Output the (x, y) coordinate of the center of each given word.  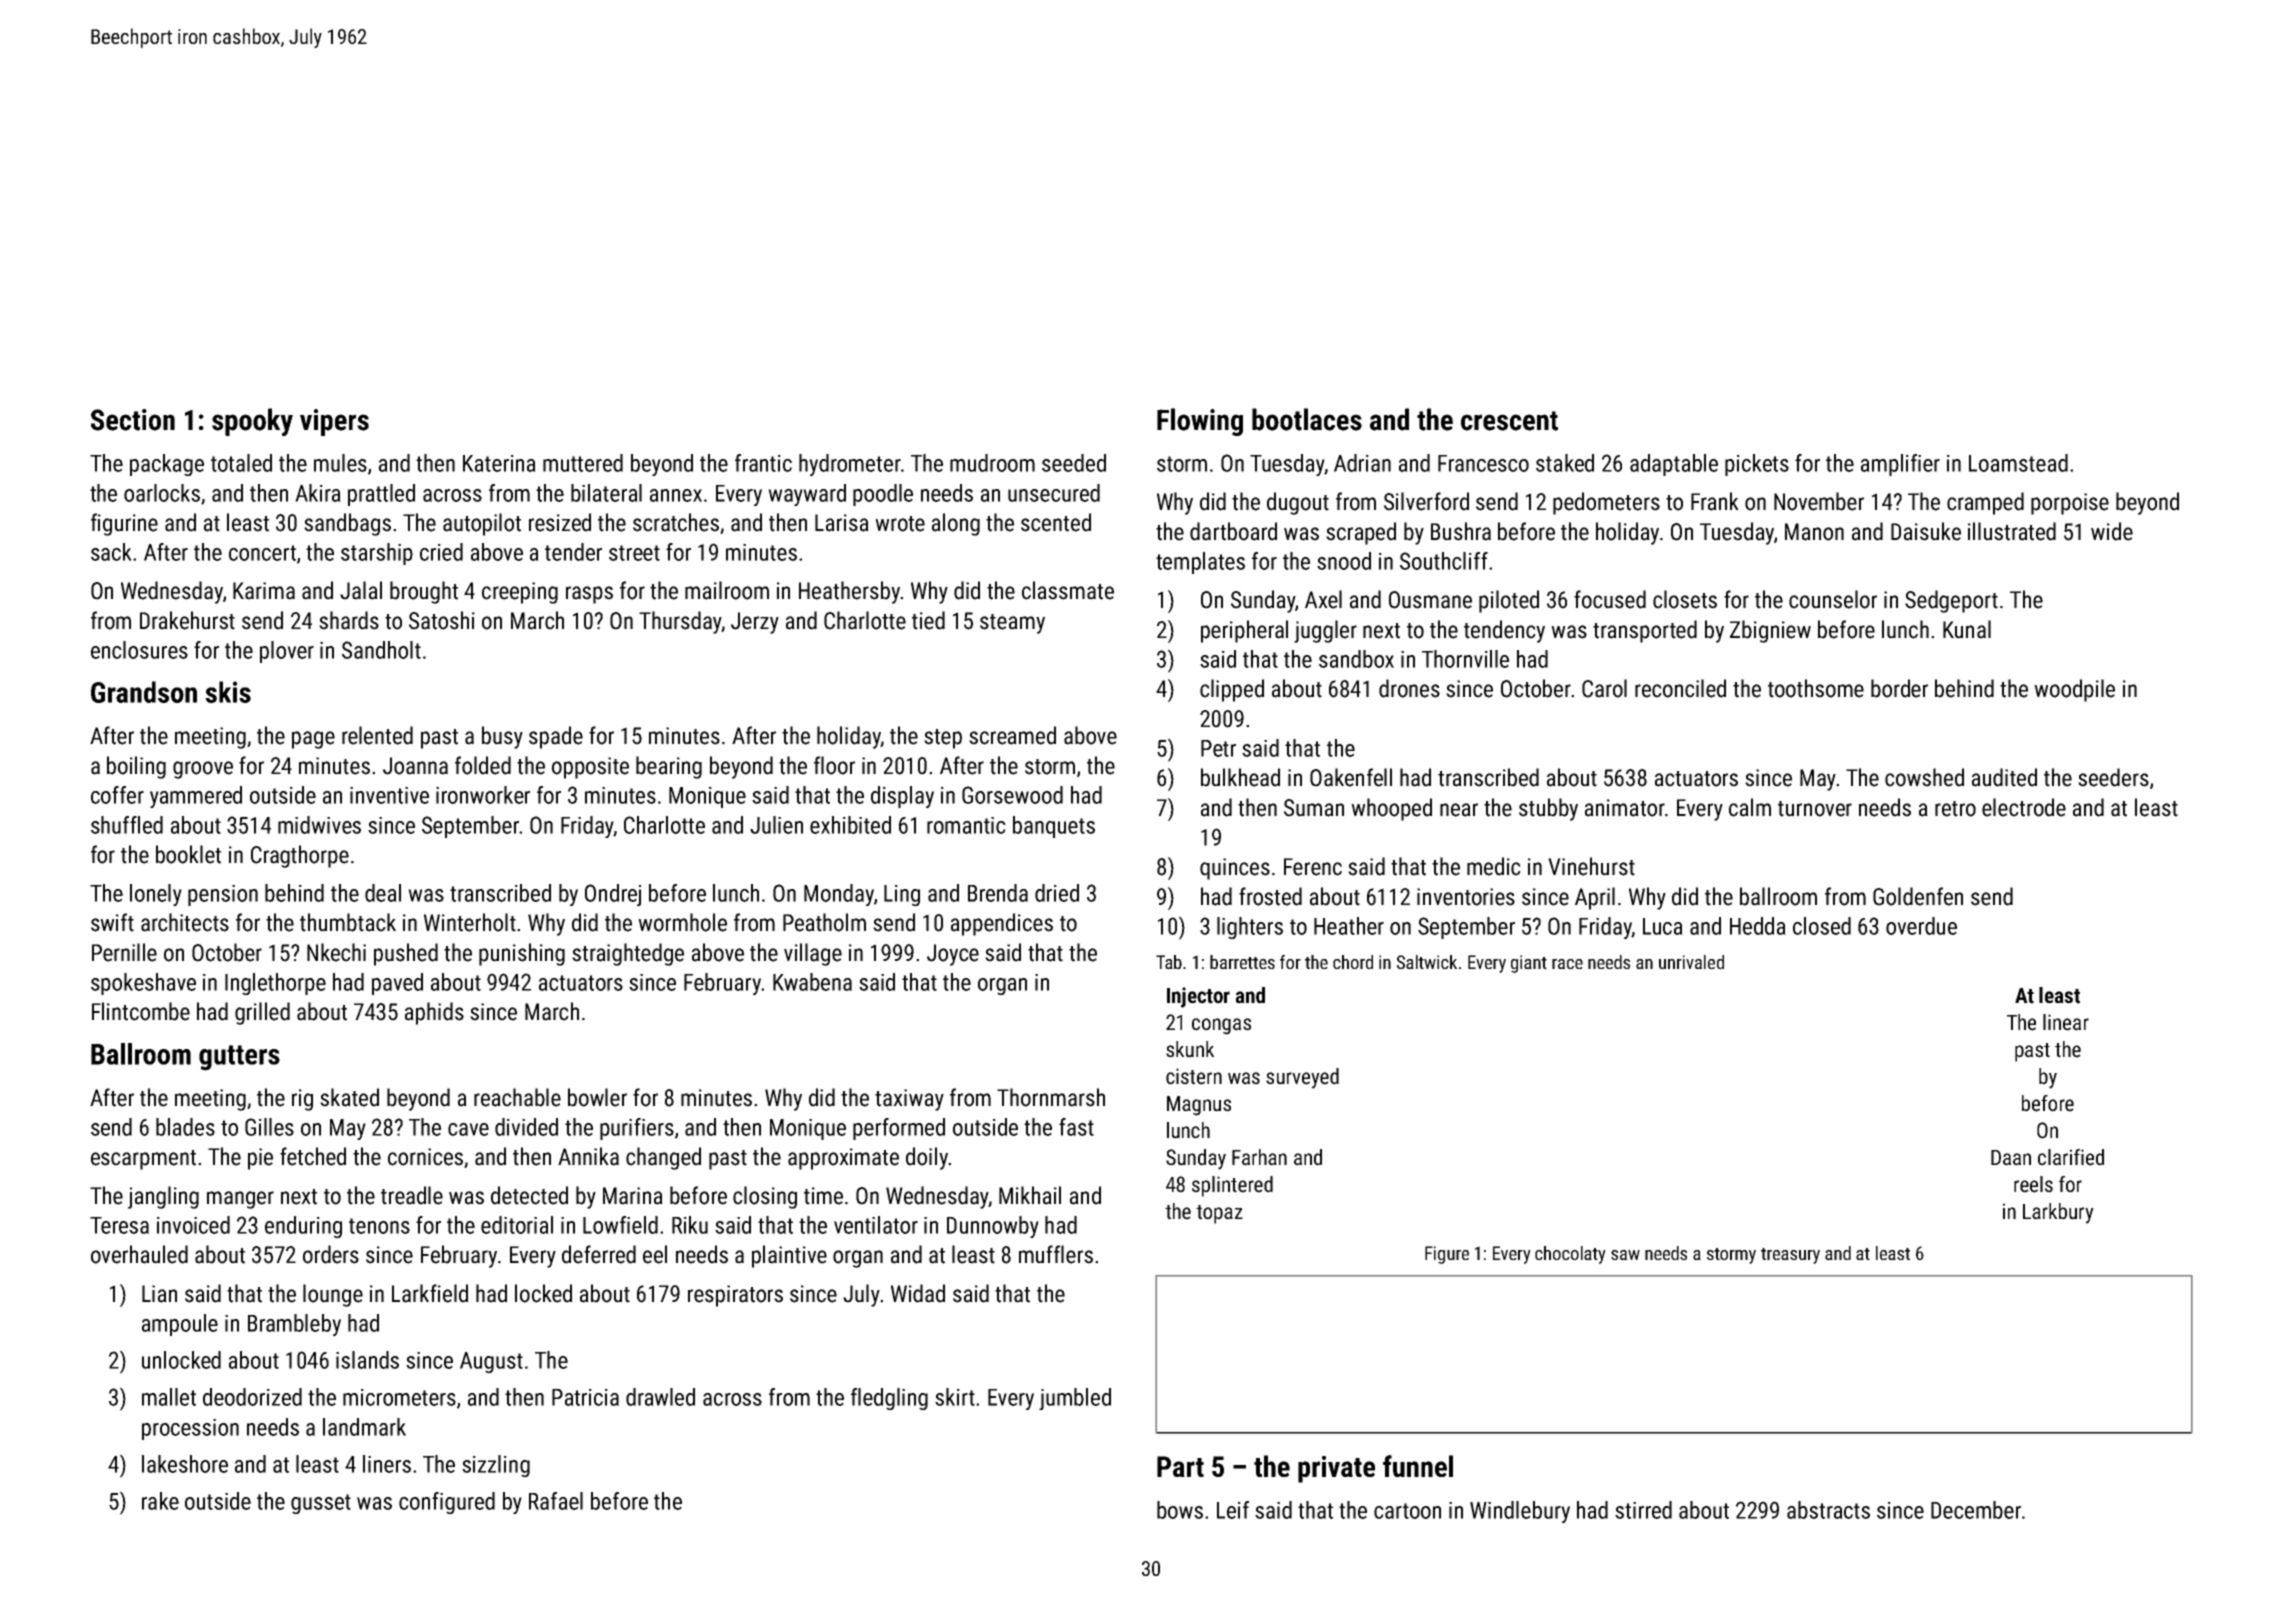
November (1819, 501)
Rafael (556, 1501)
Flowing (1200, 422)
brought (424, 592)
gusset (321, 1504)
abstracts (1828, 1510)
